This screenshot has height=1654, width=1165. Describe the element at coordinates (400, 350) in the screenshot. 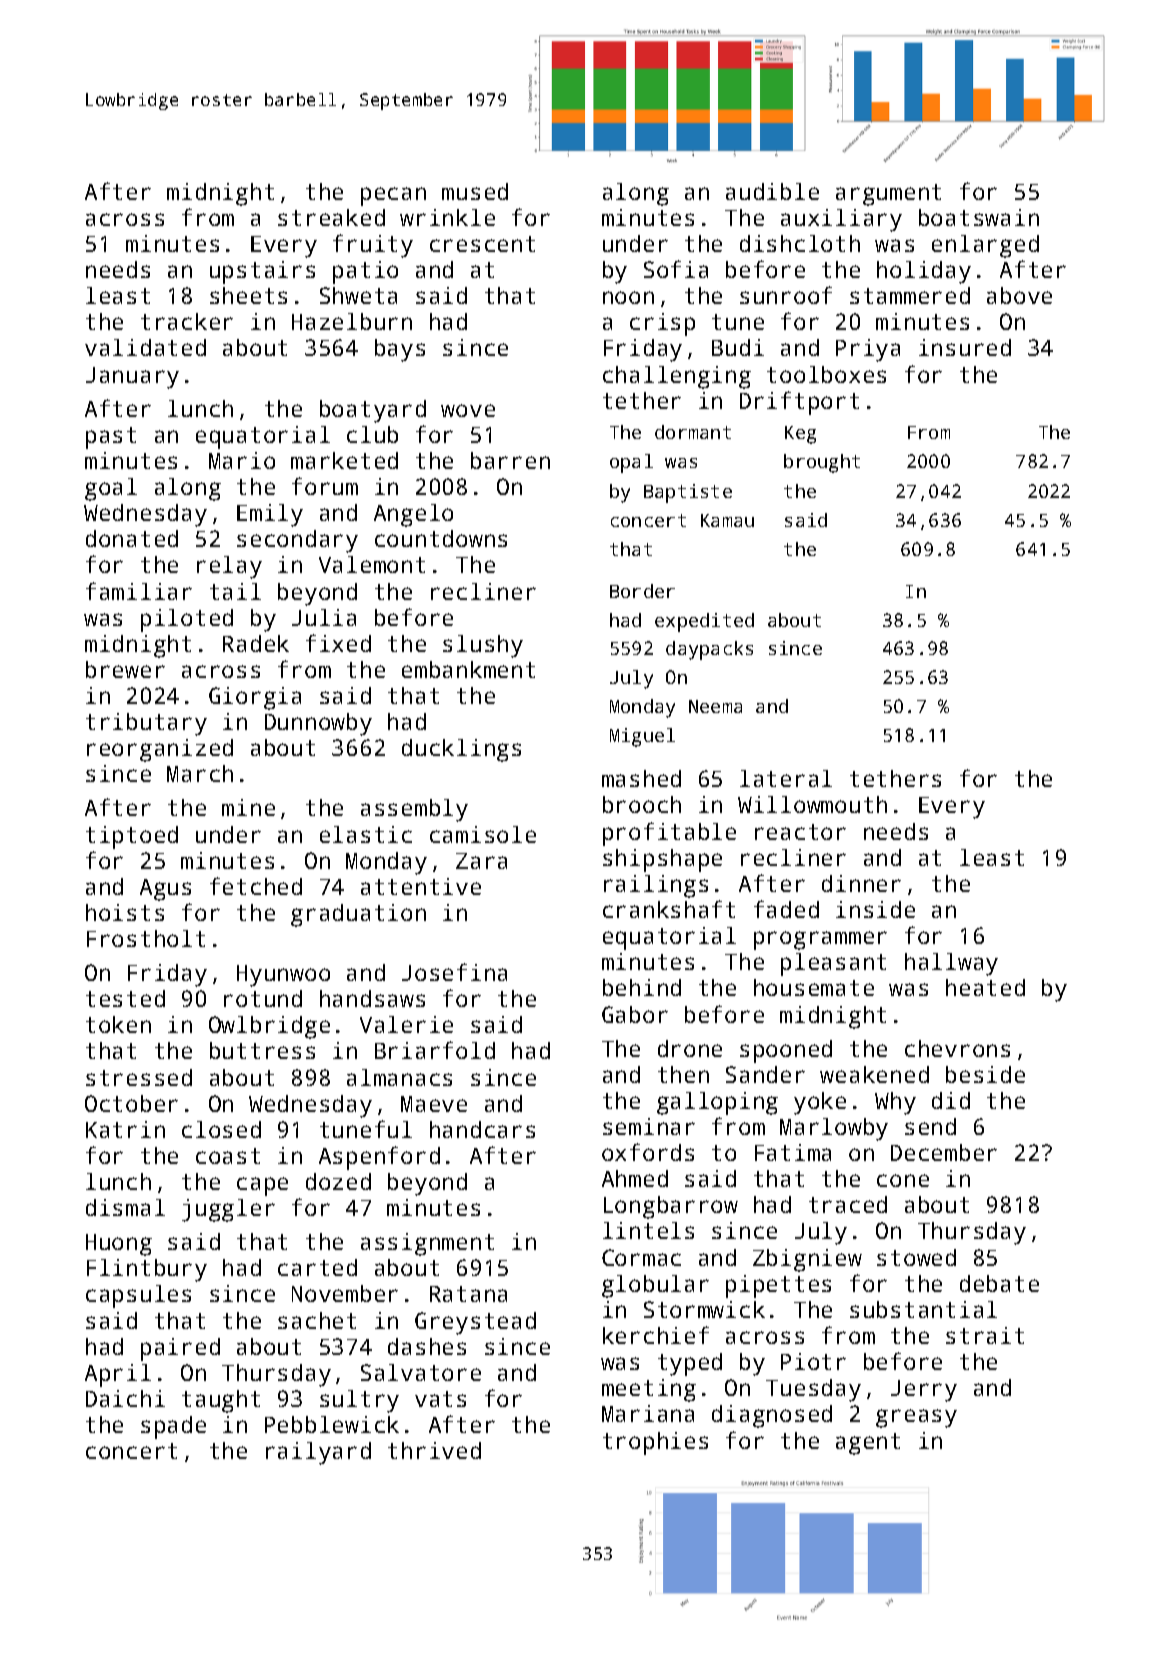

I see `bays` at that location.
